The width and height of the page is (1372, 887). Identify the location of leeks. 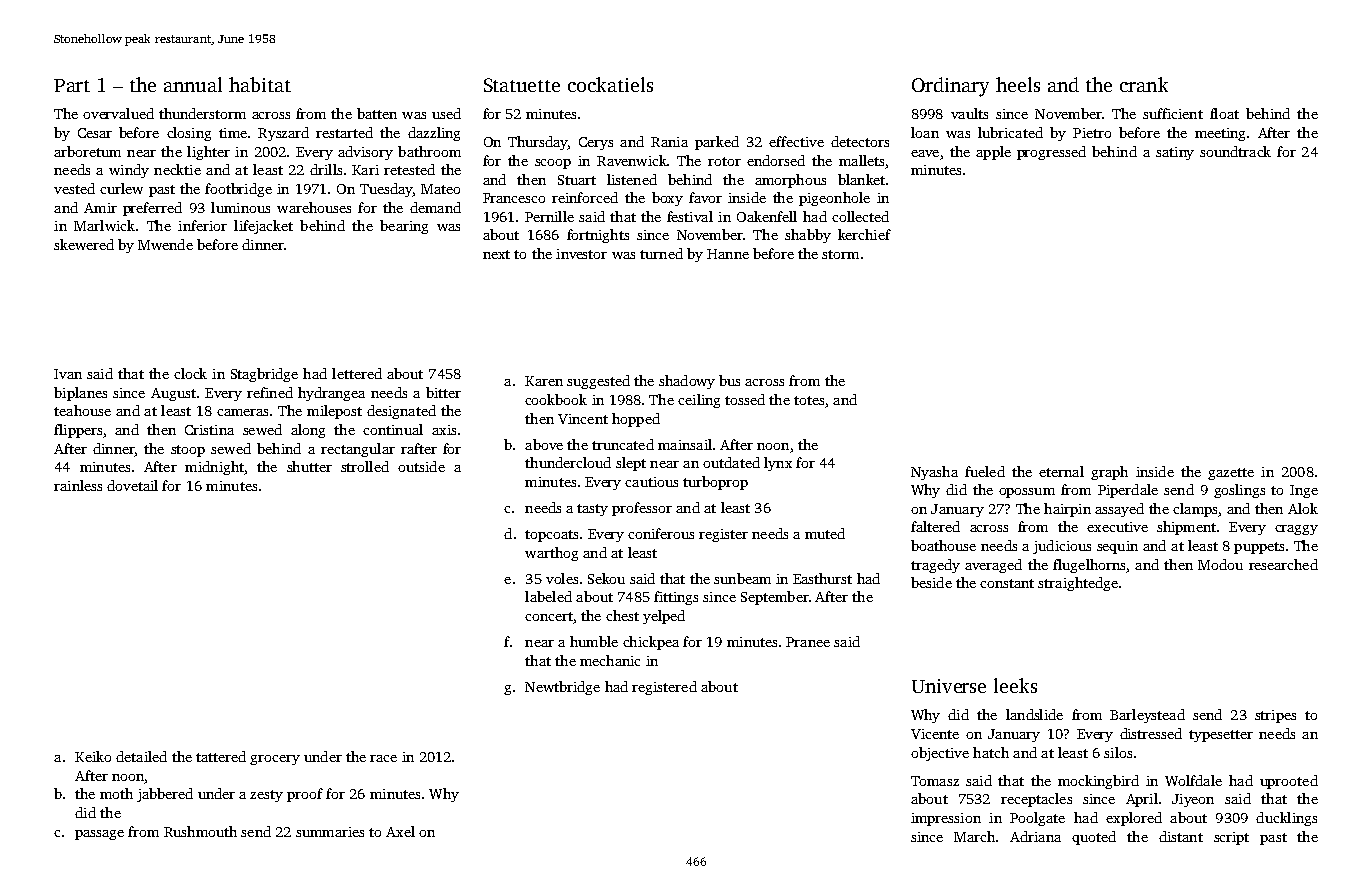
(1015, 685).
